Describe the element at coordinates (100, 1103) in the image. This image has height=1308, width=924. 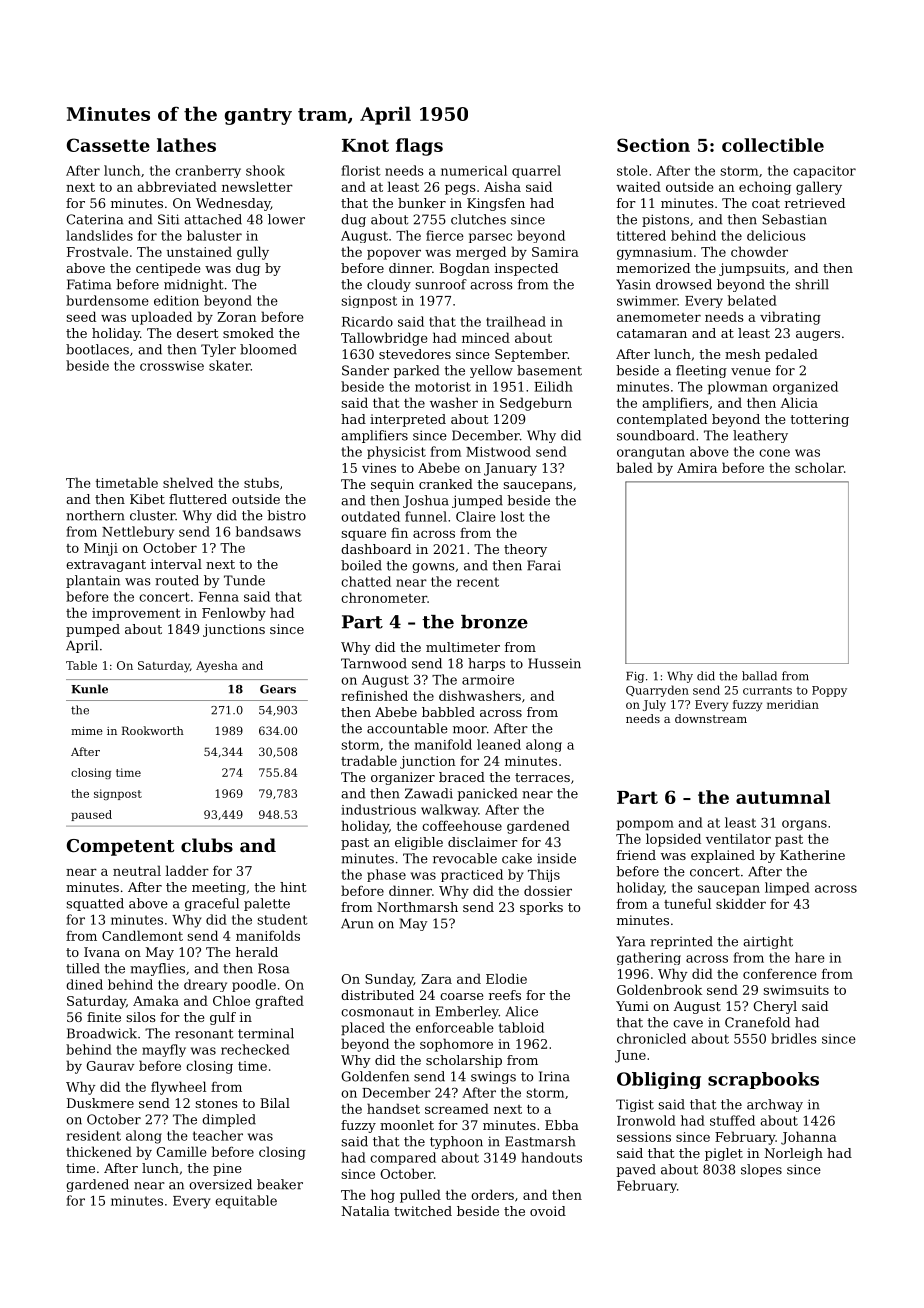
I see `Duskmere` at that location.
